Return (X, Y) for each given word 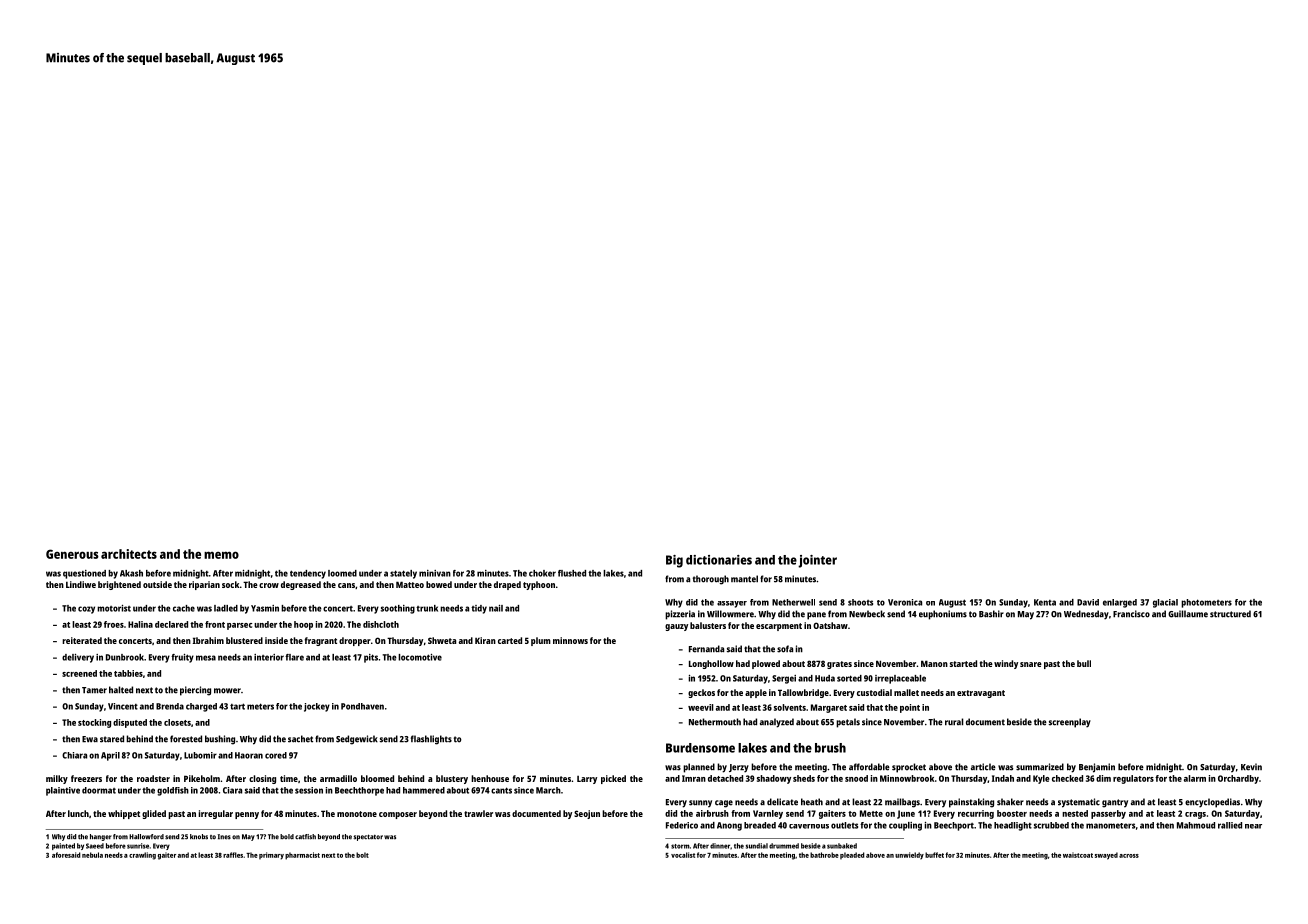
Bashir (991, 614)
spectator (368, 837)
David (1088, 602)
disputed (130, 723)
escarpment (779, 627)
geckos (701, 693)
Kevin (1251, 767)
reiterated (82, 640)
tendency (308, 574)
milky (57, 779)
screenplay (1070, 723)
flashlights (431, 740)
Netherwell (793, 602)
